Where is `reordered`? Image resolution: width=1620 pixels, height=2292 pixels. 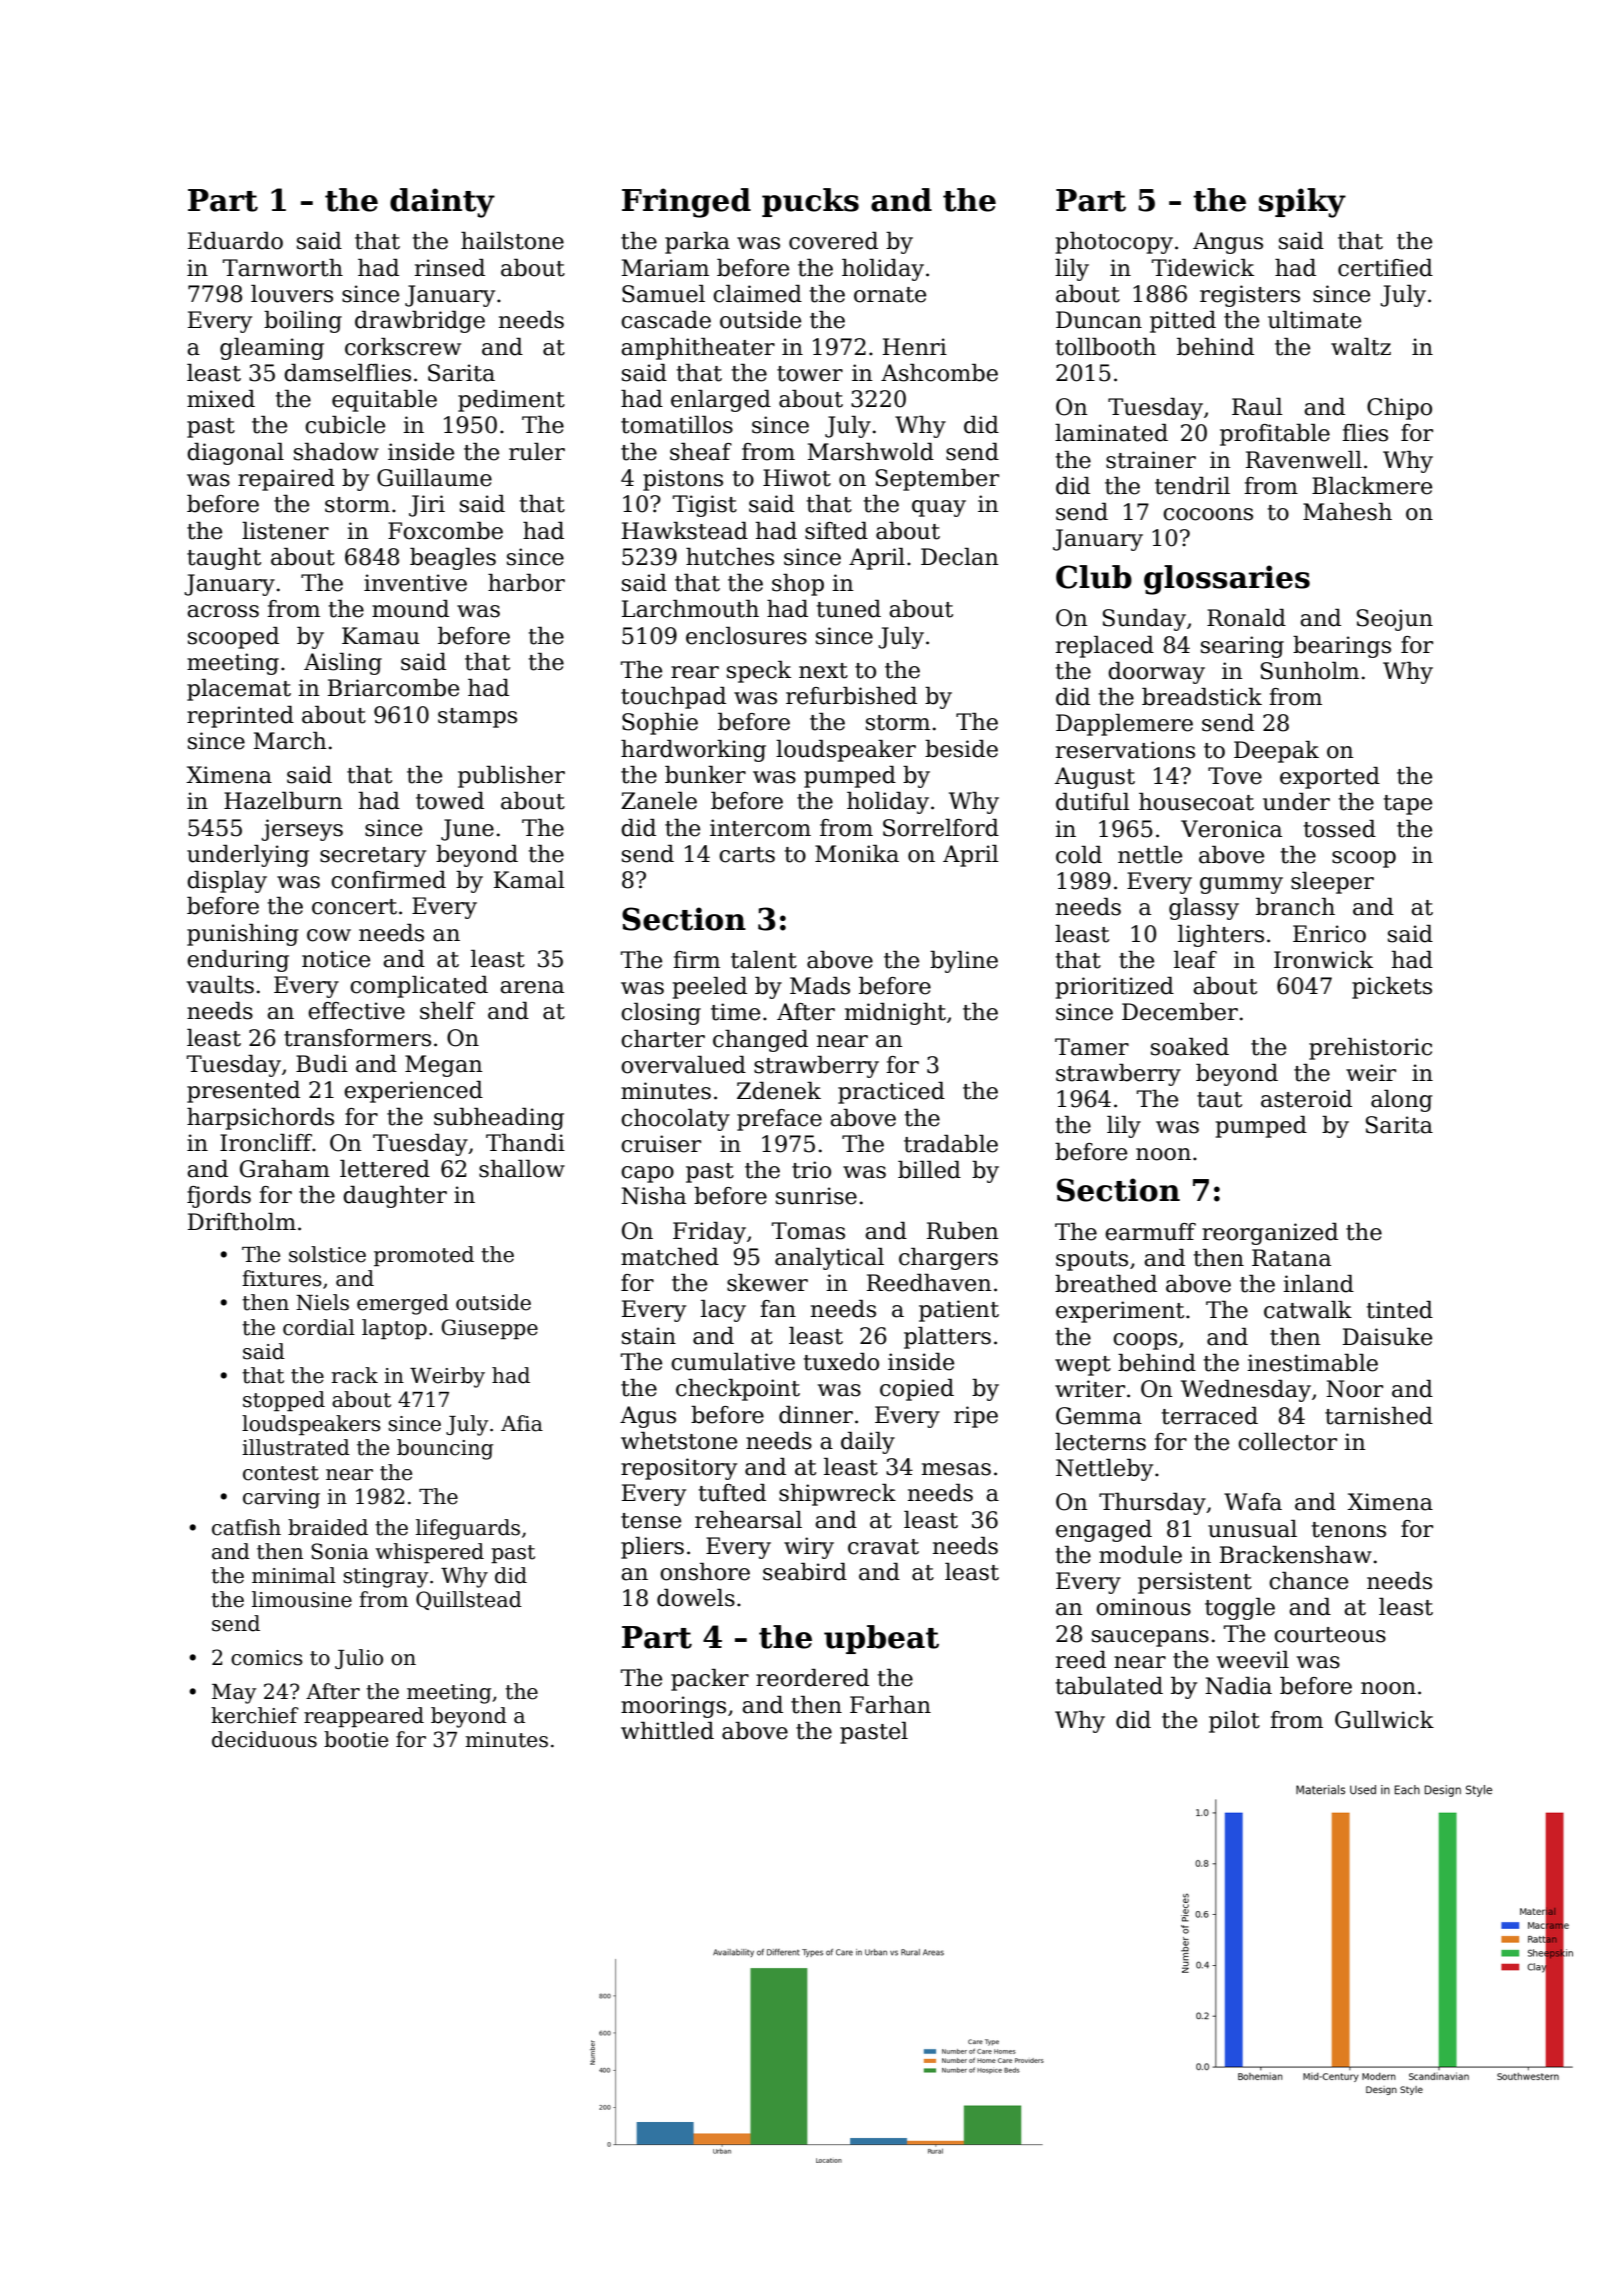 reordered is located at coordinates (812, 1678).
